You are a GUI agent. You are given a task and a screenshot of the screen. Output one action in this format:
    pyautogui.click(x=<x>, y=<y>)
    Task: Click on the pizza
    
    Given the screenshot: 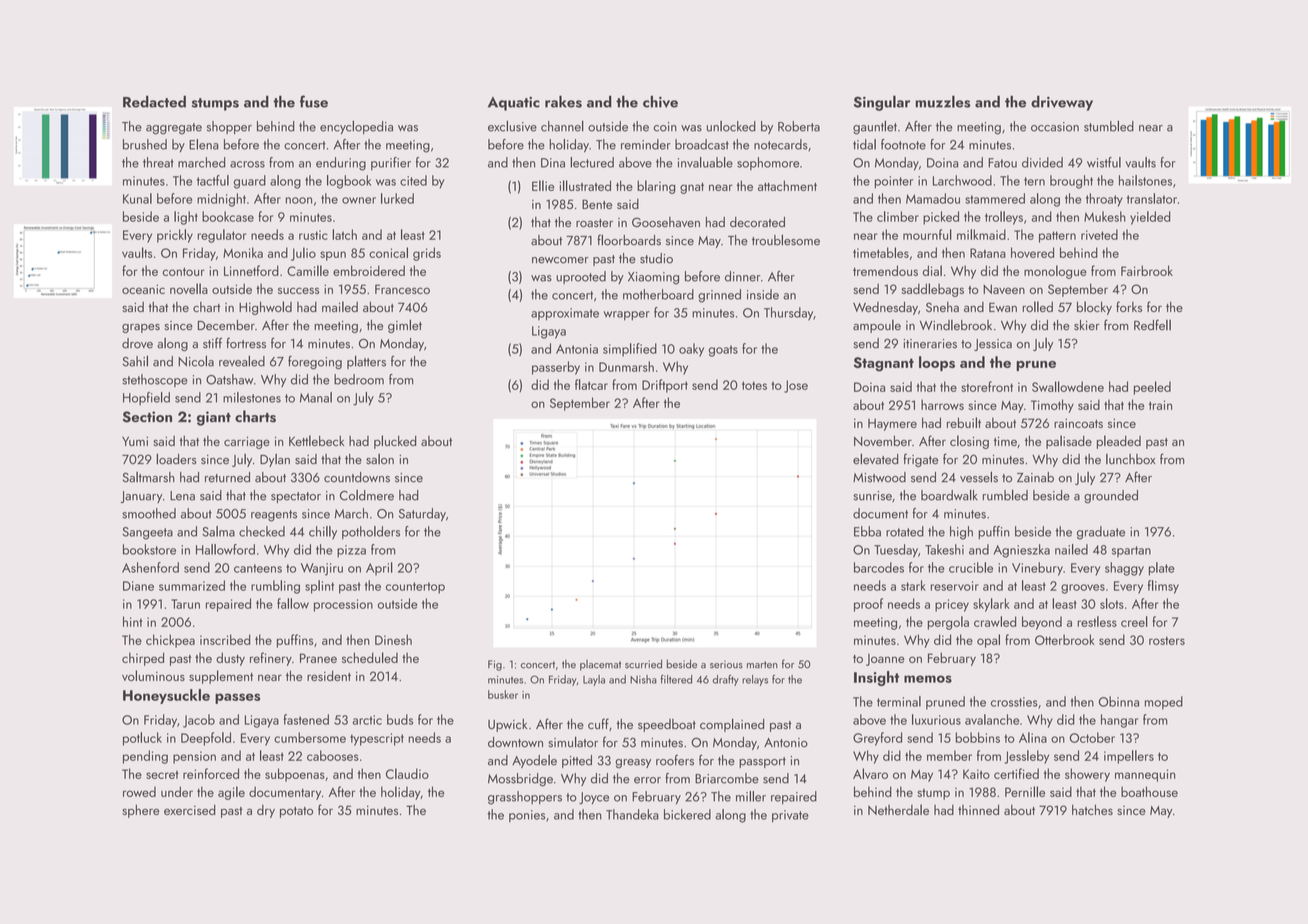 What is the action you would take?
    pyautogui.click(x=351, y=551)
